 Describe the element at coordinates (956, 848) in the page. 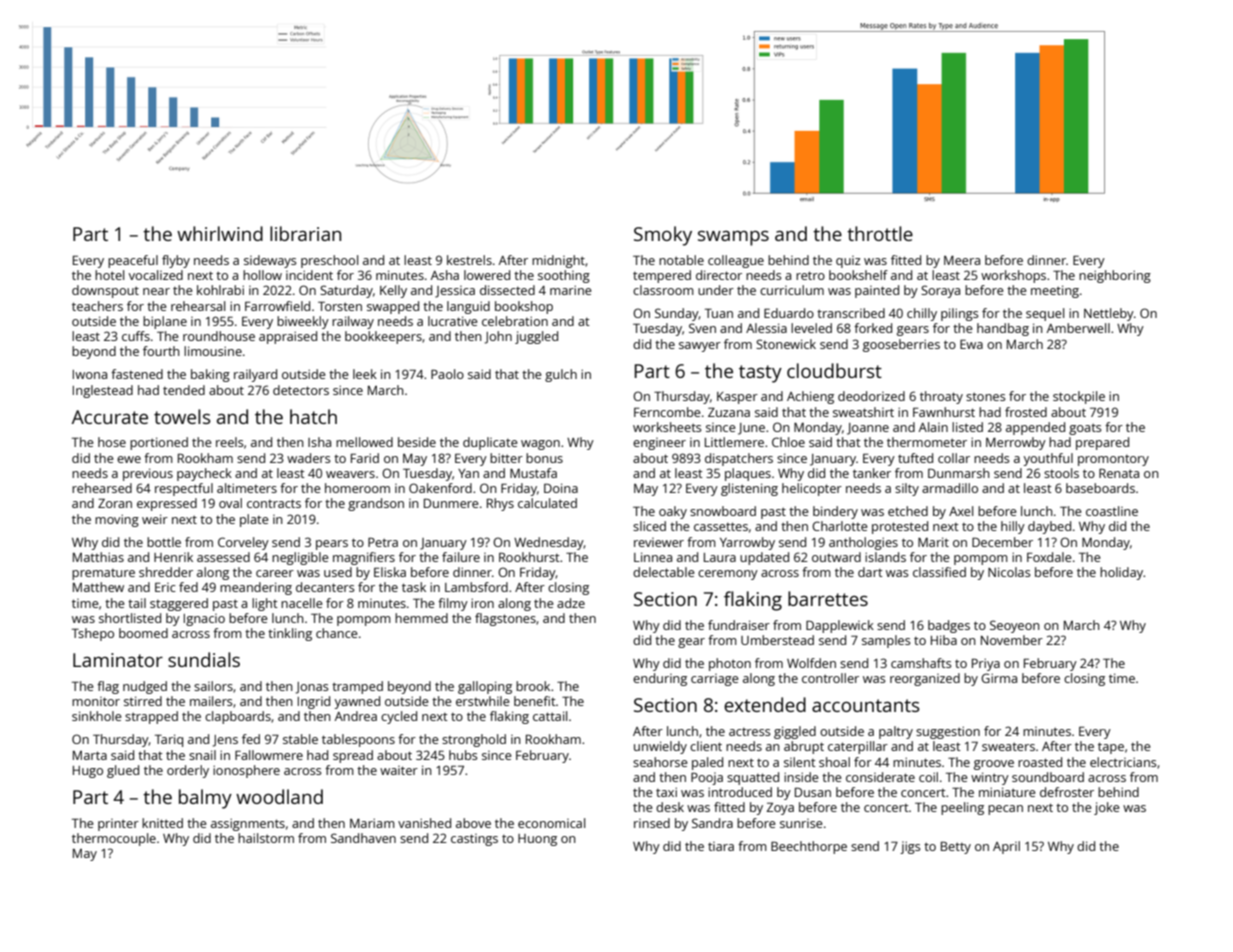

I see `Betty` at that location.
